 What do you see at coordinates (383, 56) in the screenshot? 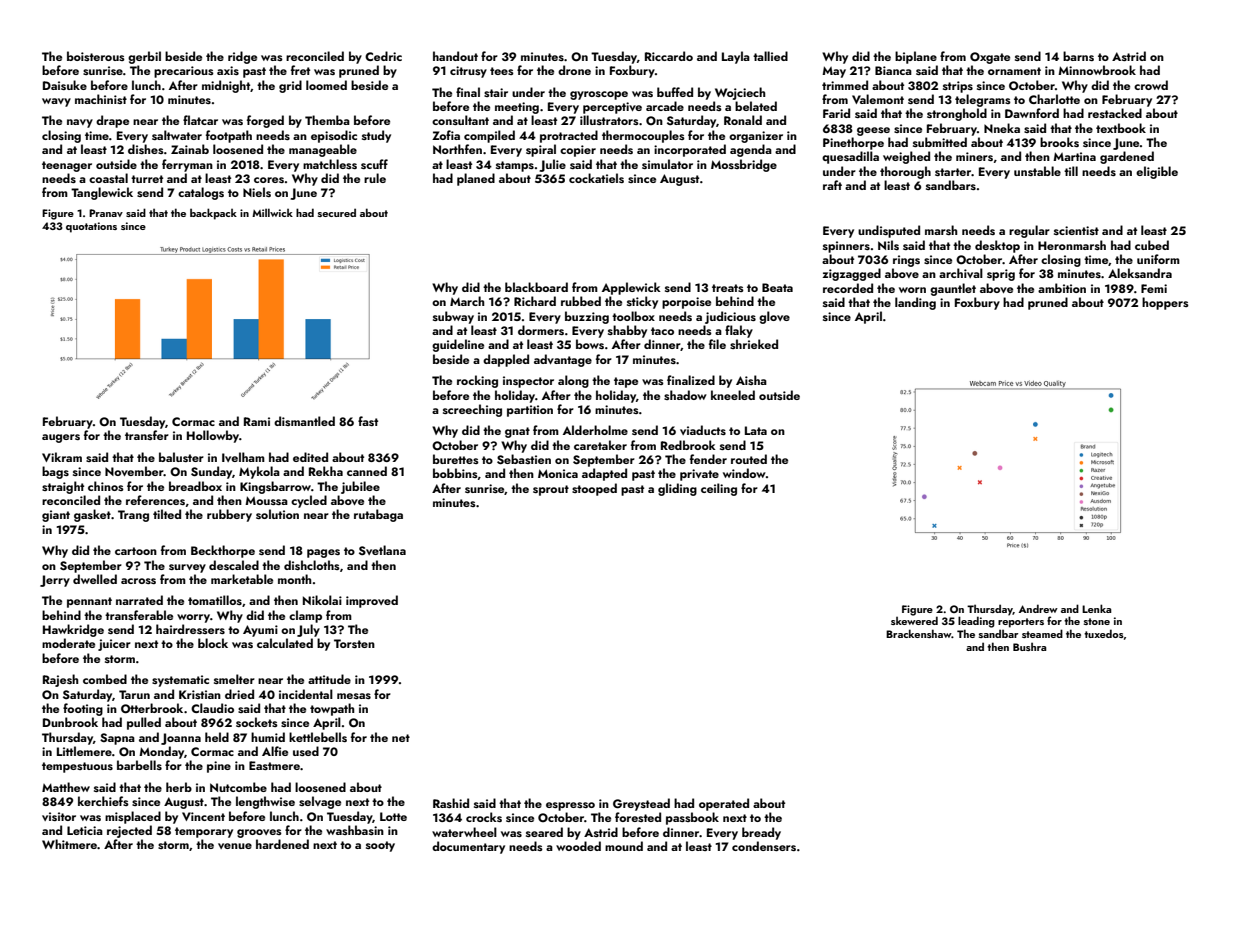
I see `Cedric` at bounding box center [383, 56].
